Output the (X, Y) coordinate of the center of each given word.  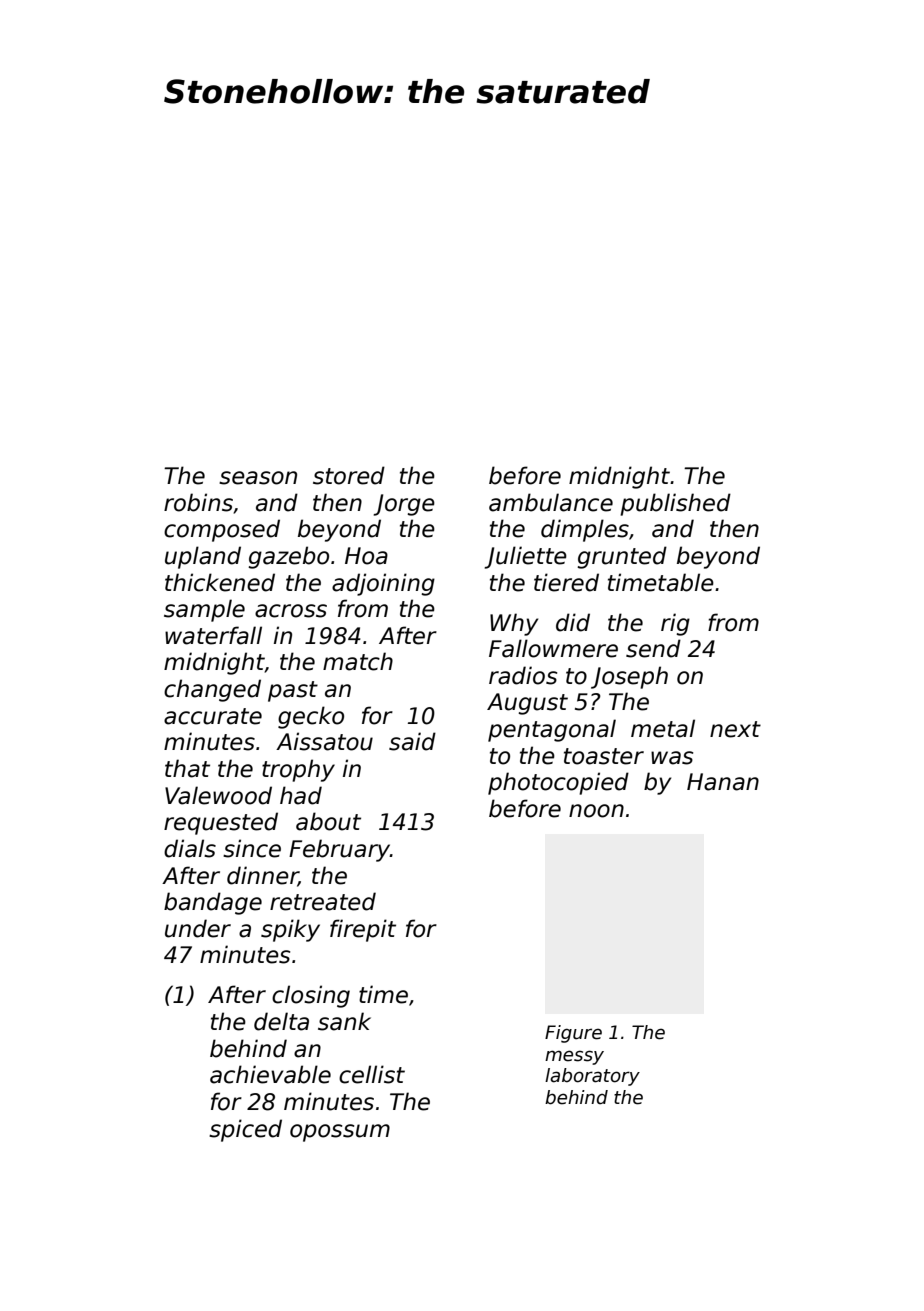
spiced (245, 1130)
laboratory (592, 1077)
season (258, 478)
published (675, 504)
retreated (323, 901)
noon (596, 811)
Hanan (723, 782)
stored (349, 475)
